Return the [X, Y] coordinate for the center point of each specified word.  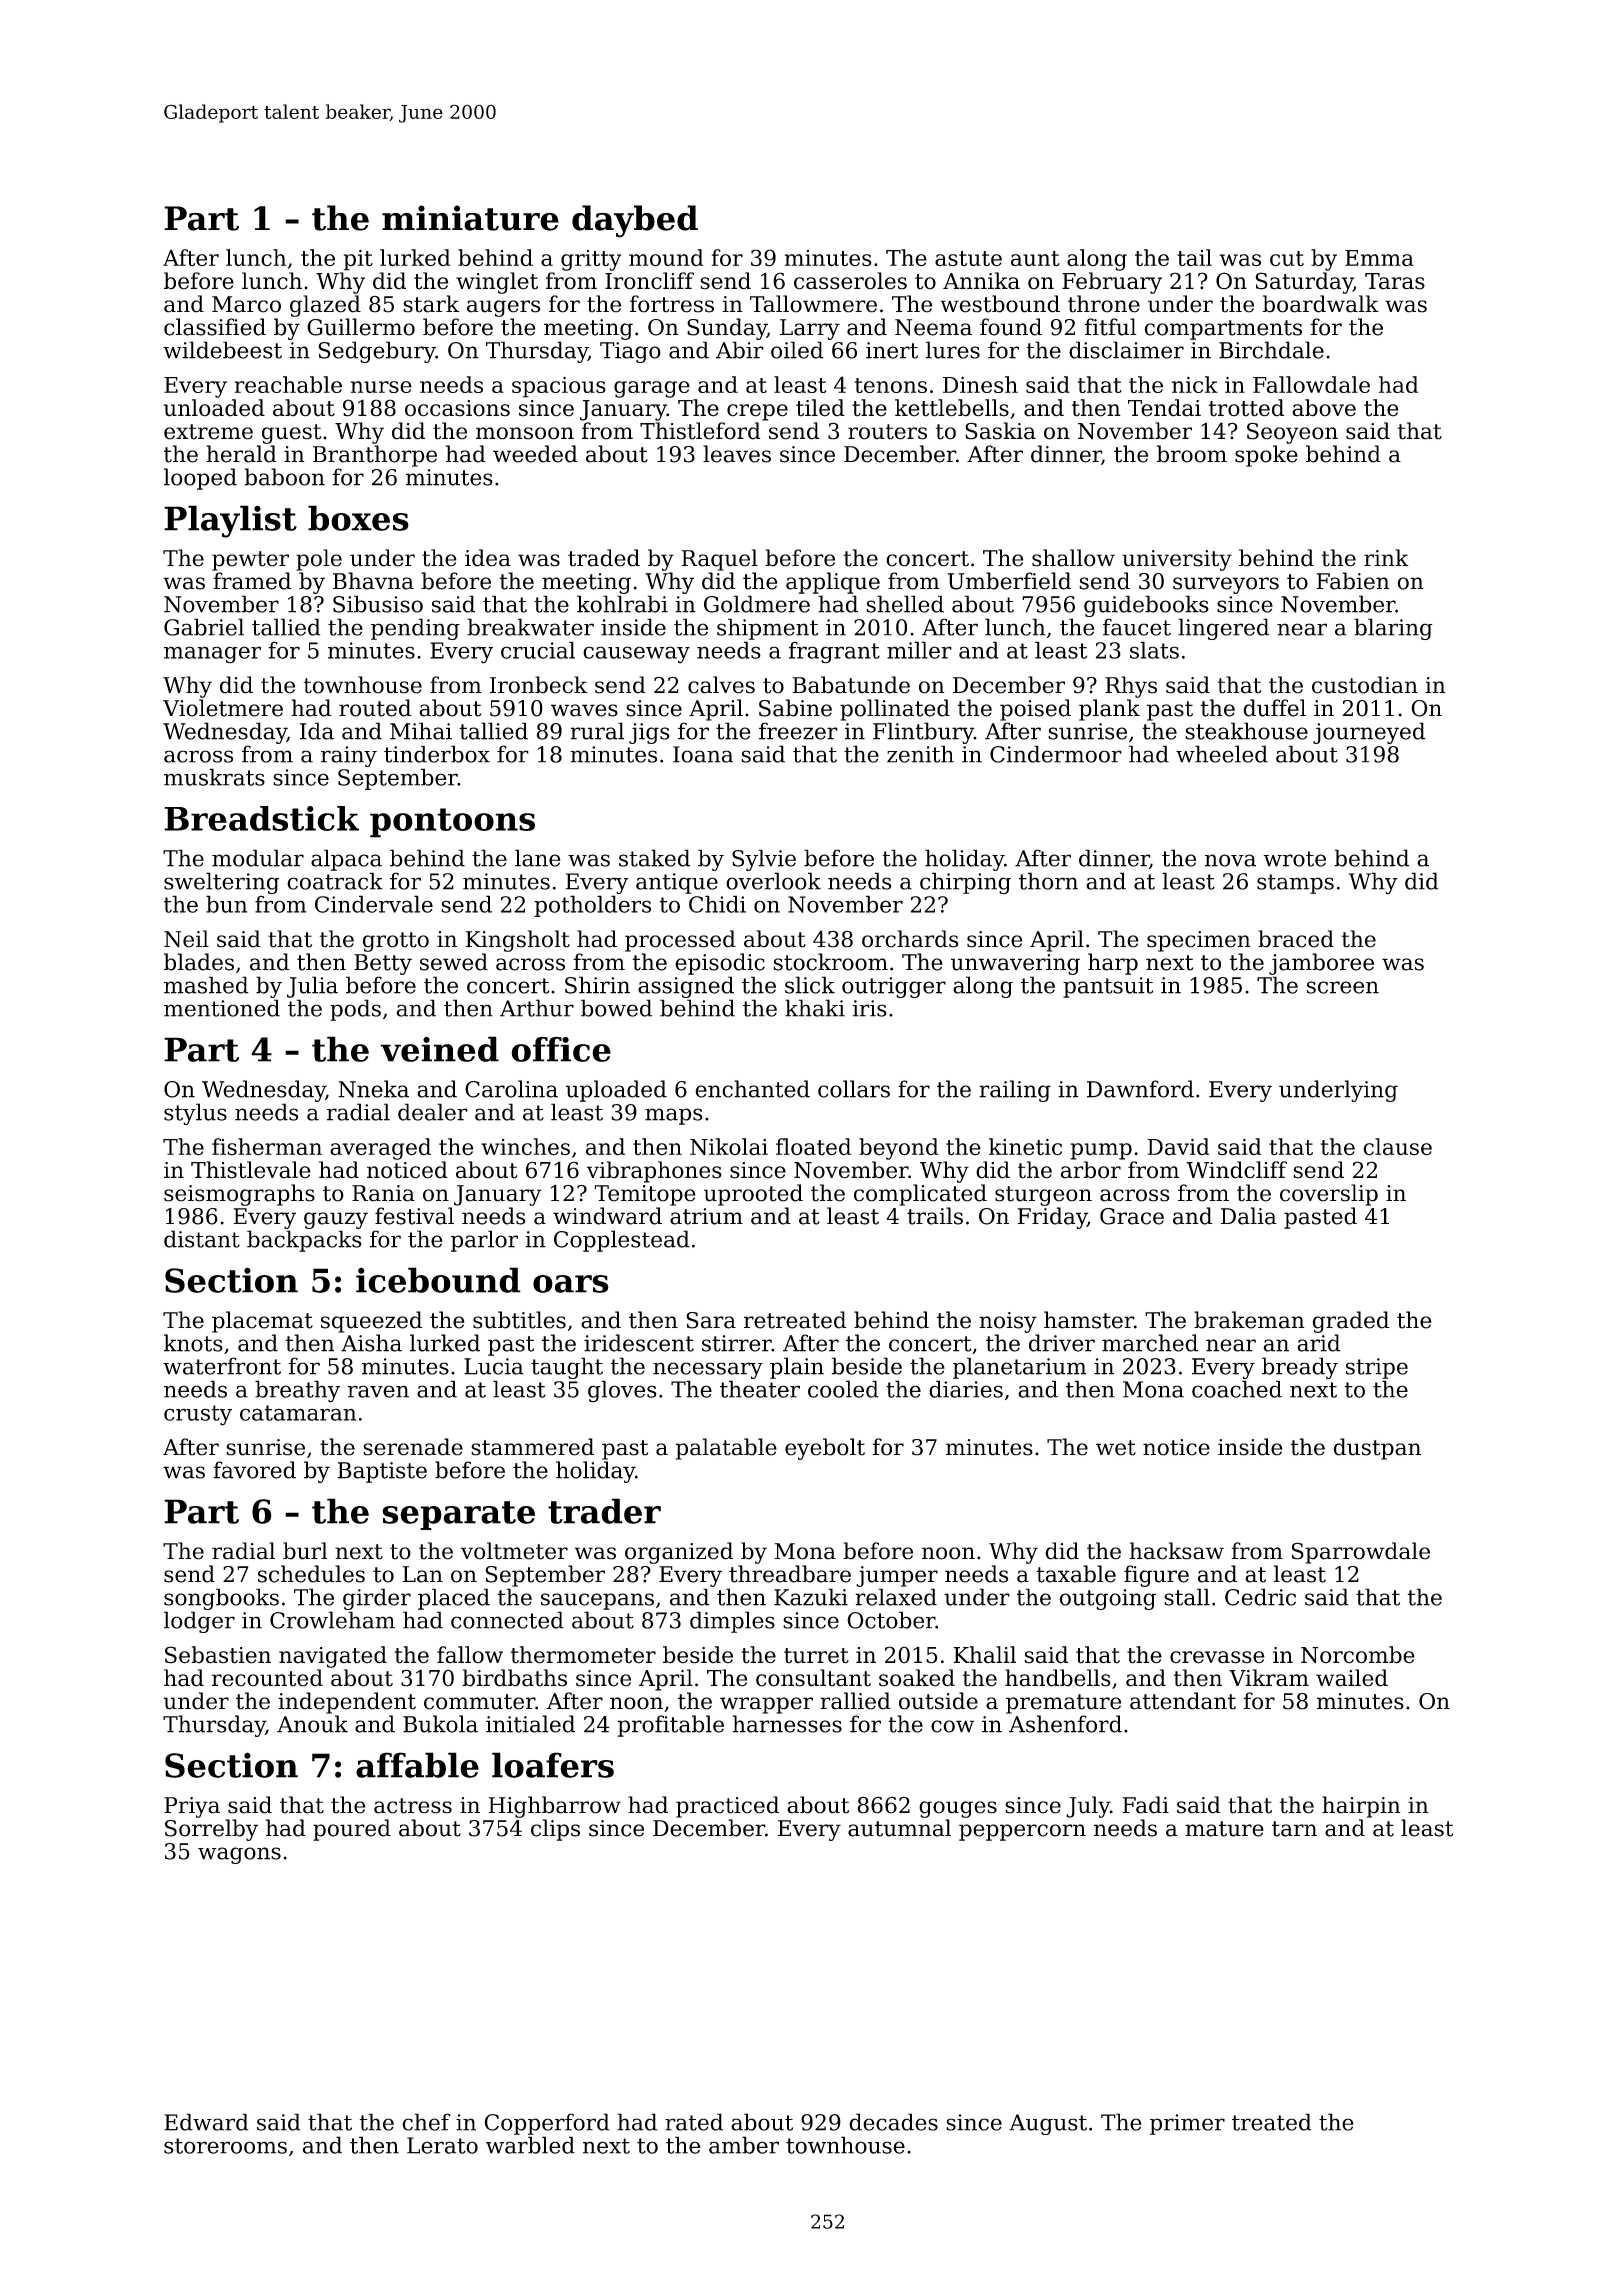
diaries [966, 1389]
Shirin [597, 985]
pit [358, 260]
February [1112, 283]
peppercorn [1022, 1832]
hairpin [1361, 1807]
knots [193, 1343]
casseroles [850, 281]
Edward [206, 2122]
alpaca [346, 860]
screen [1343, 987]
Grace [1132, 1216]
